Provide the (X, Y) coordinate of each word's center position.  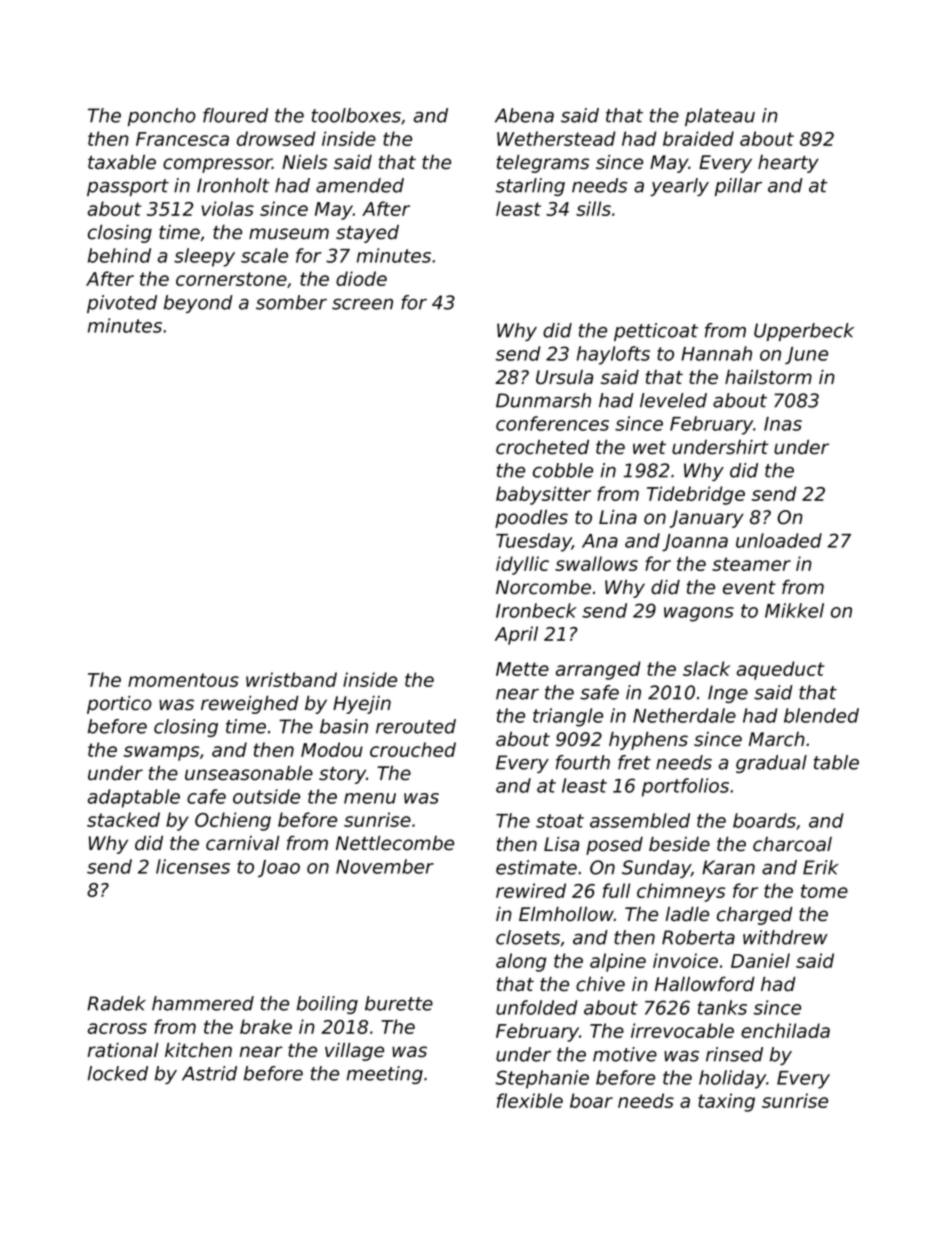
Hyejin (362, 705)
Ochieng (233, 821)
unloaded (779, 540)
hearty (788, 164)
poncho (162, 117)
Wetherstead (556, 138)
